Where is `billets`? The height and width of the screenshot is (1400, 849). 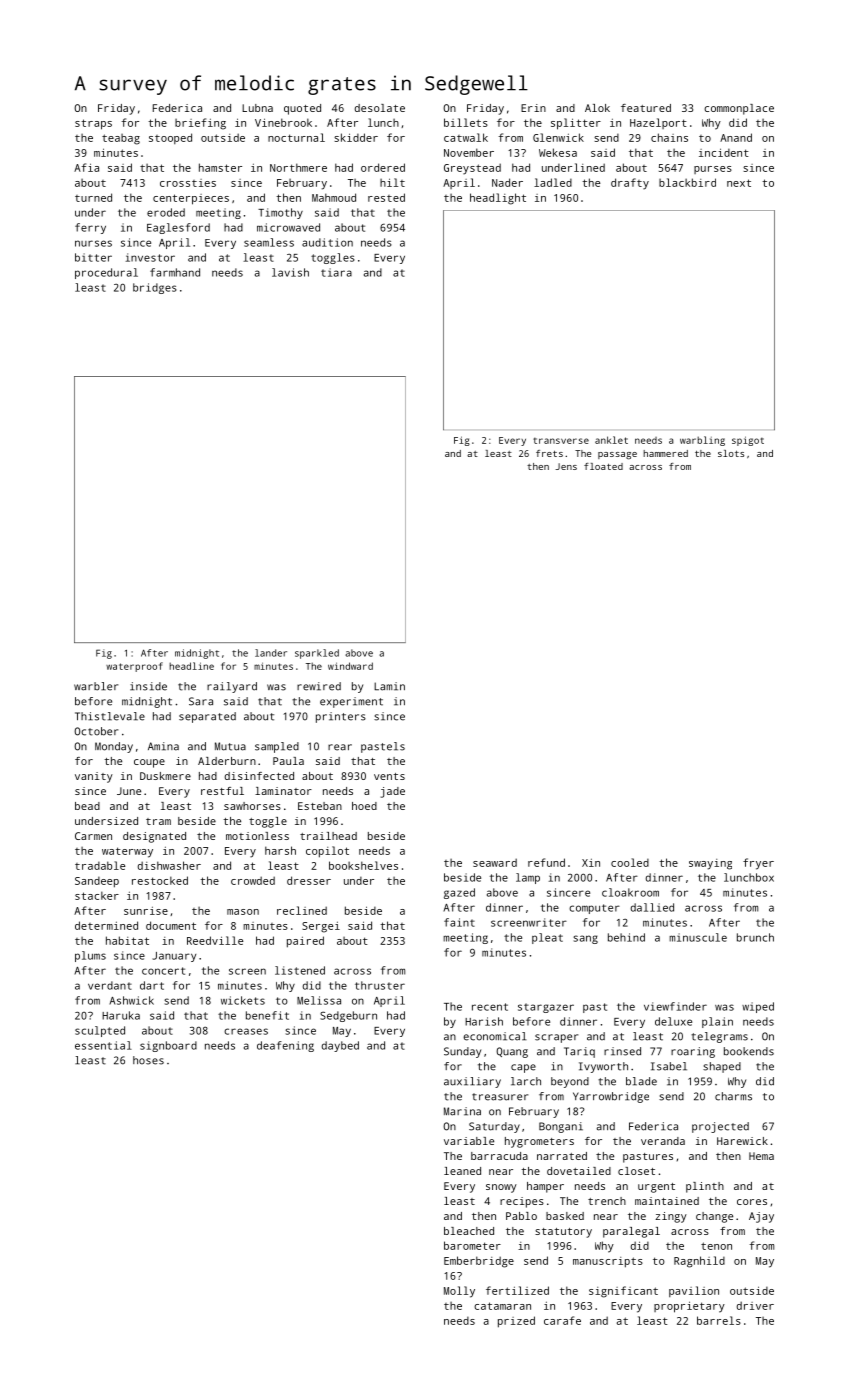
billets is located at coordinates (466, 122).
